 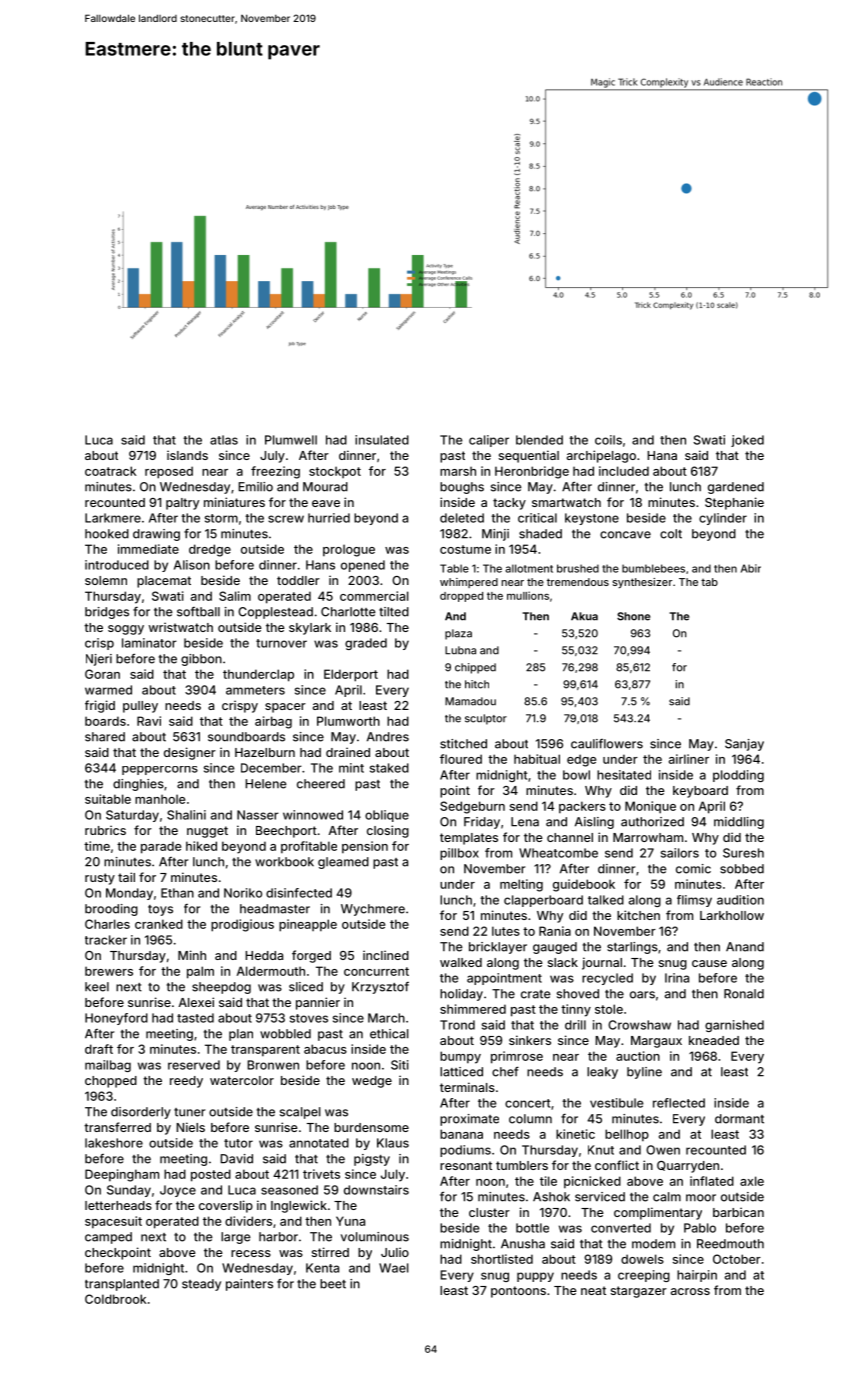 What do you see at coordinates (602, 1073) in the document?
I see `leaky` at bounding box center [602, 1073].
